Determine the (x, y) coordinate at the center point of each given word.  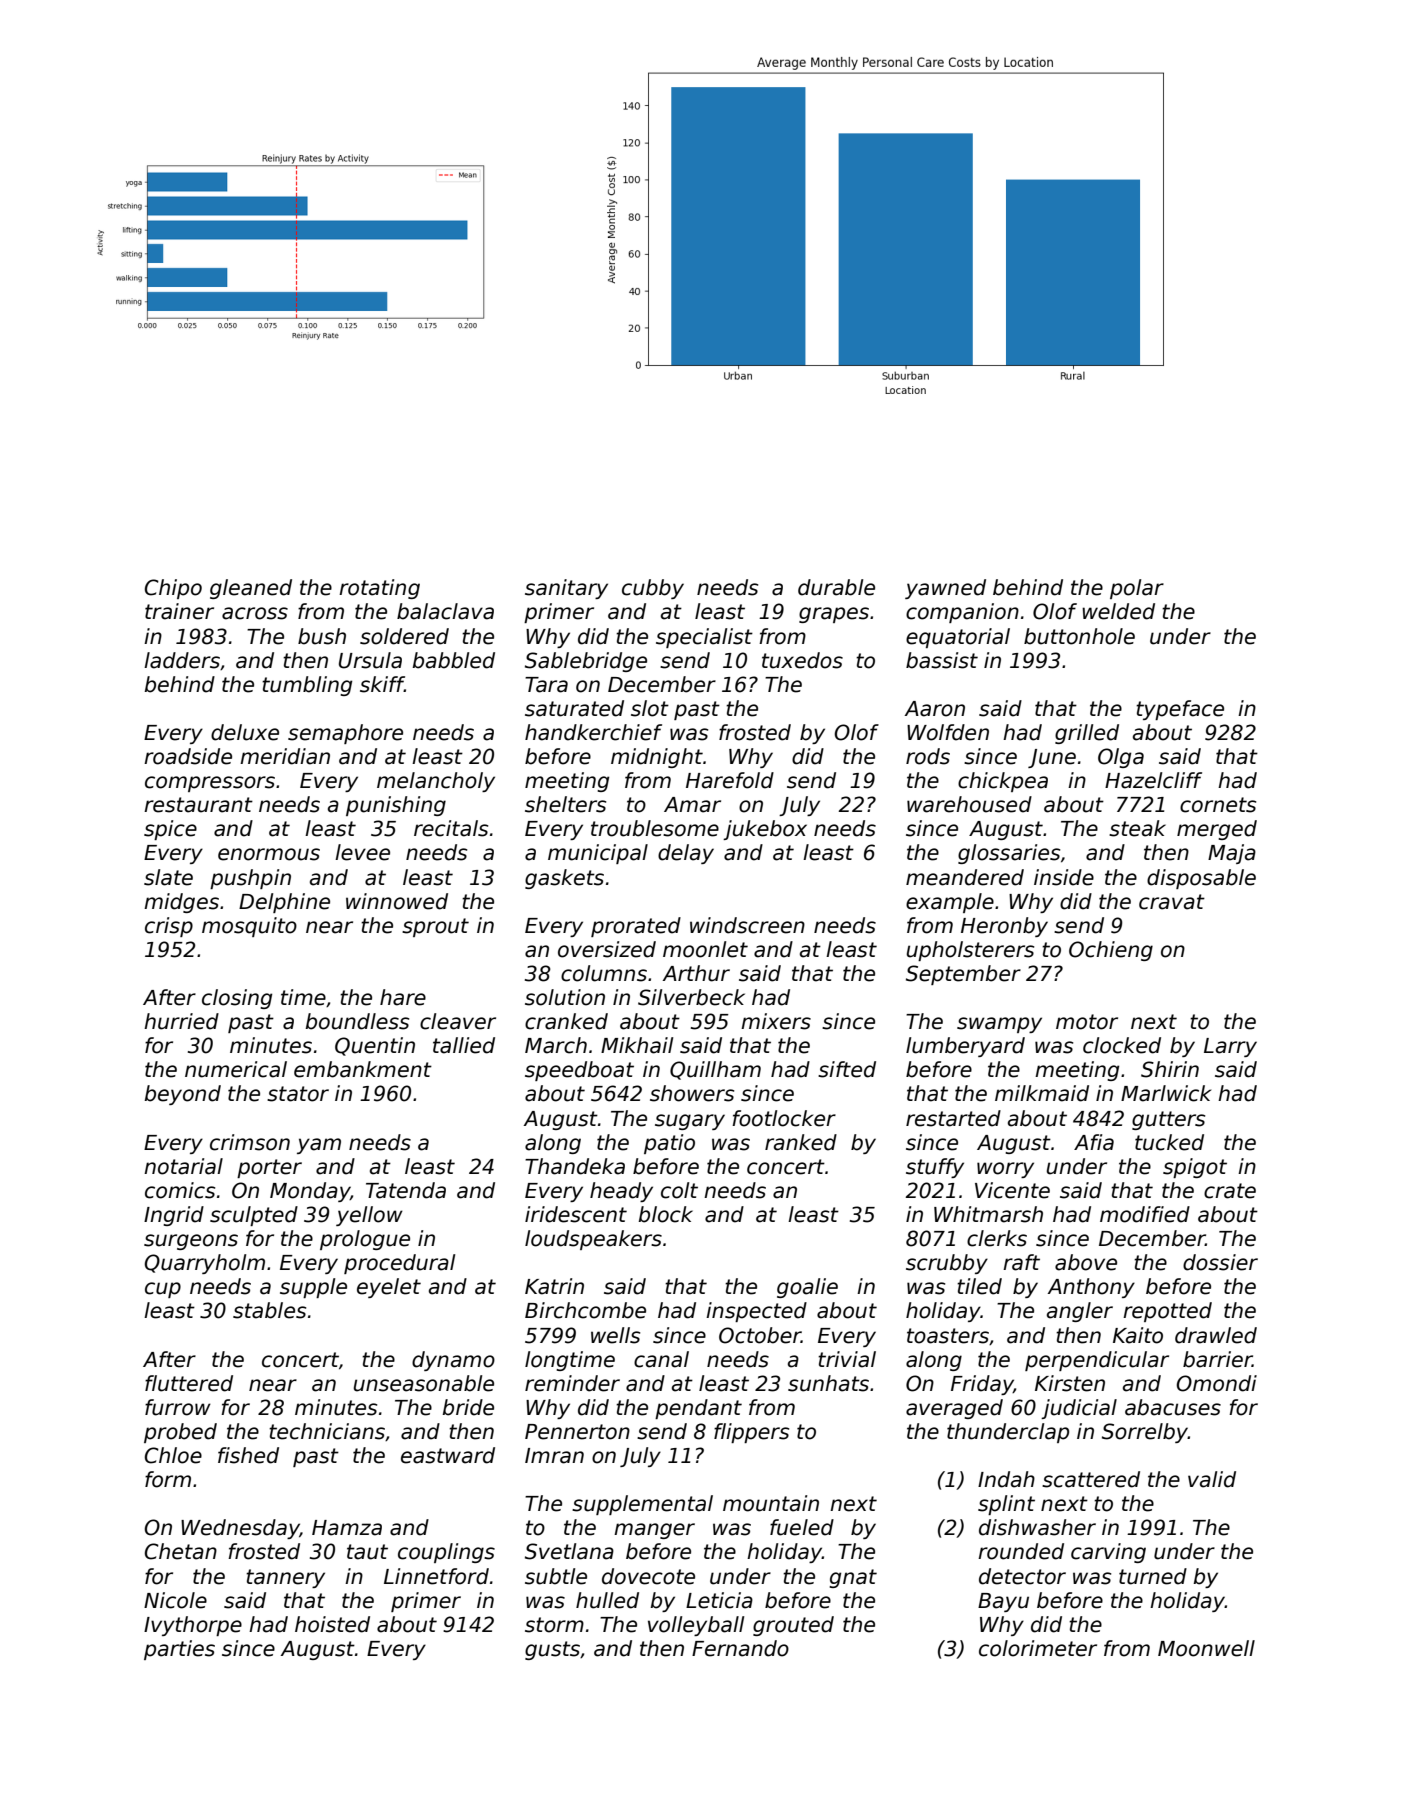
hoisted (332, 1624)
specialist (704, 638)
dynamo (453, 1361)
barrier (1217, 1359)
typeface (1180, 710)
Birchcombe (585, 1310)
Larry (1230, 1047)
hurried (181, 1021)
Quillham (715, 1070)
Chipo (173, 589)
